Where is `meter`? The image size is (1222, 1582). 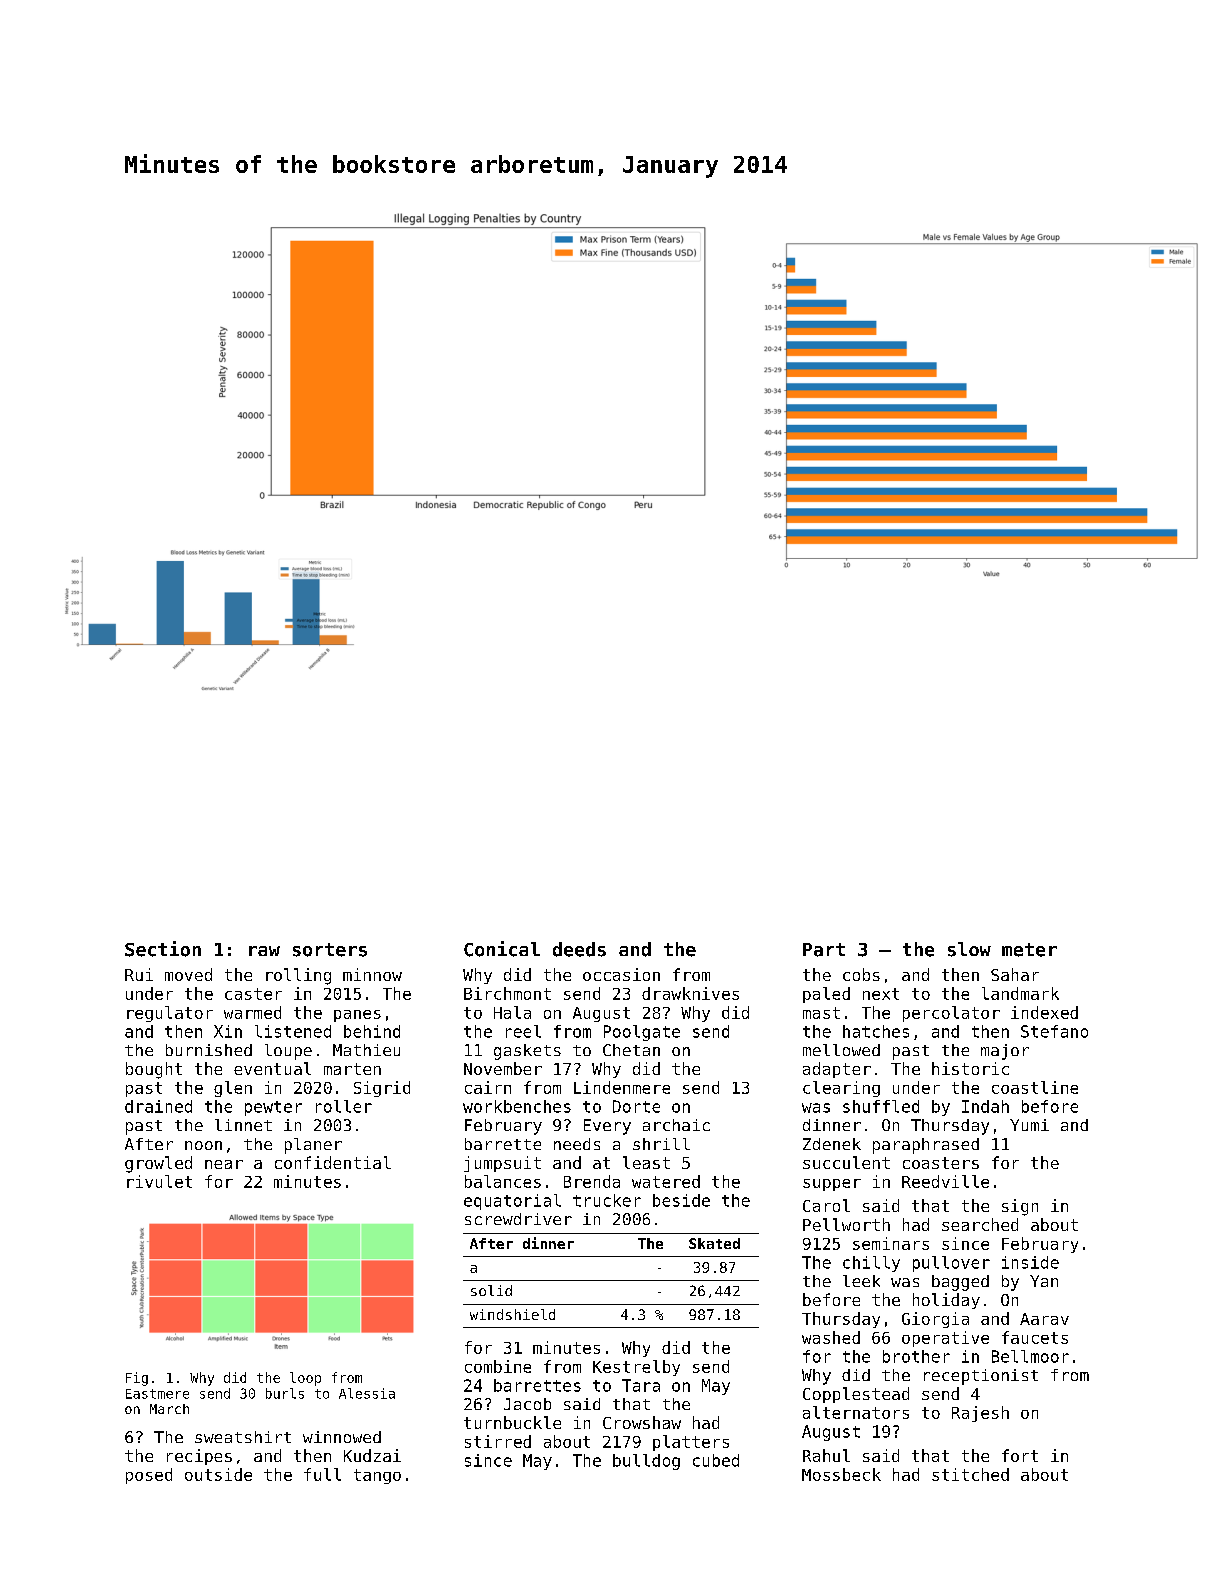 meter is located at coordinates (1029, 950).
